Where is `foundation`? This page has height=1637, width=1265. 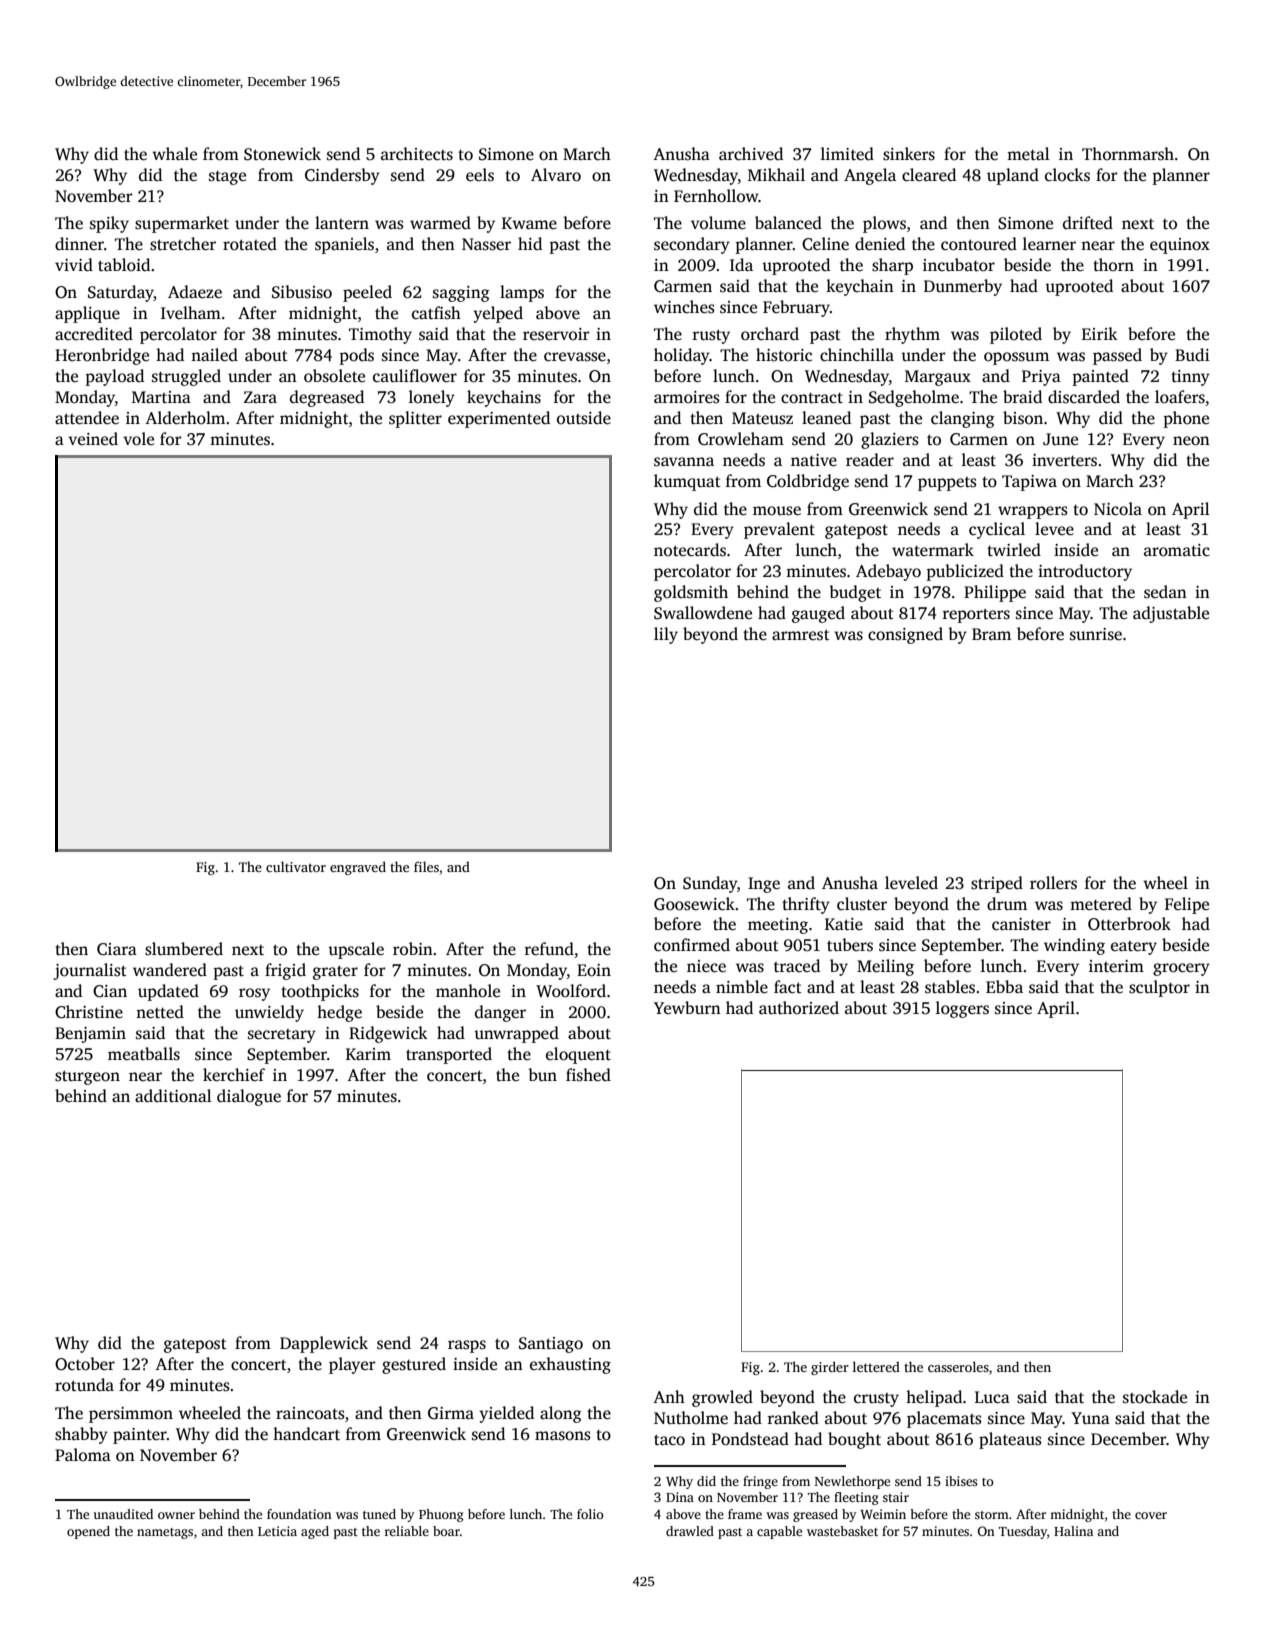 foundation is located at coordinates (299, 1514).
